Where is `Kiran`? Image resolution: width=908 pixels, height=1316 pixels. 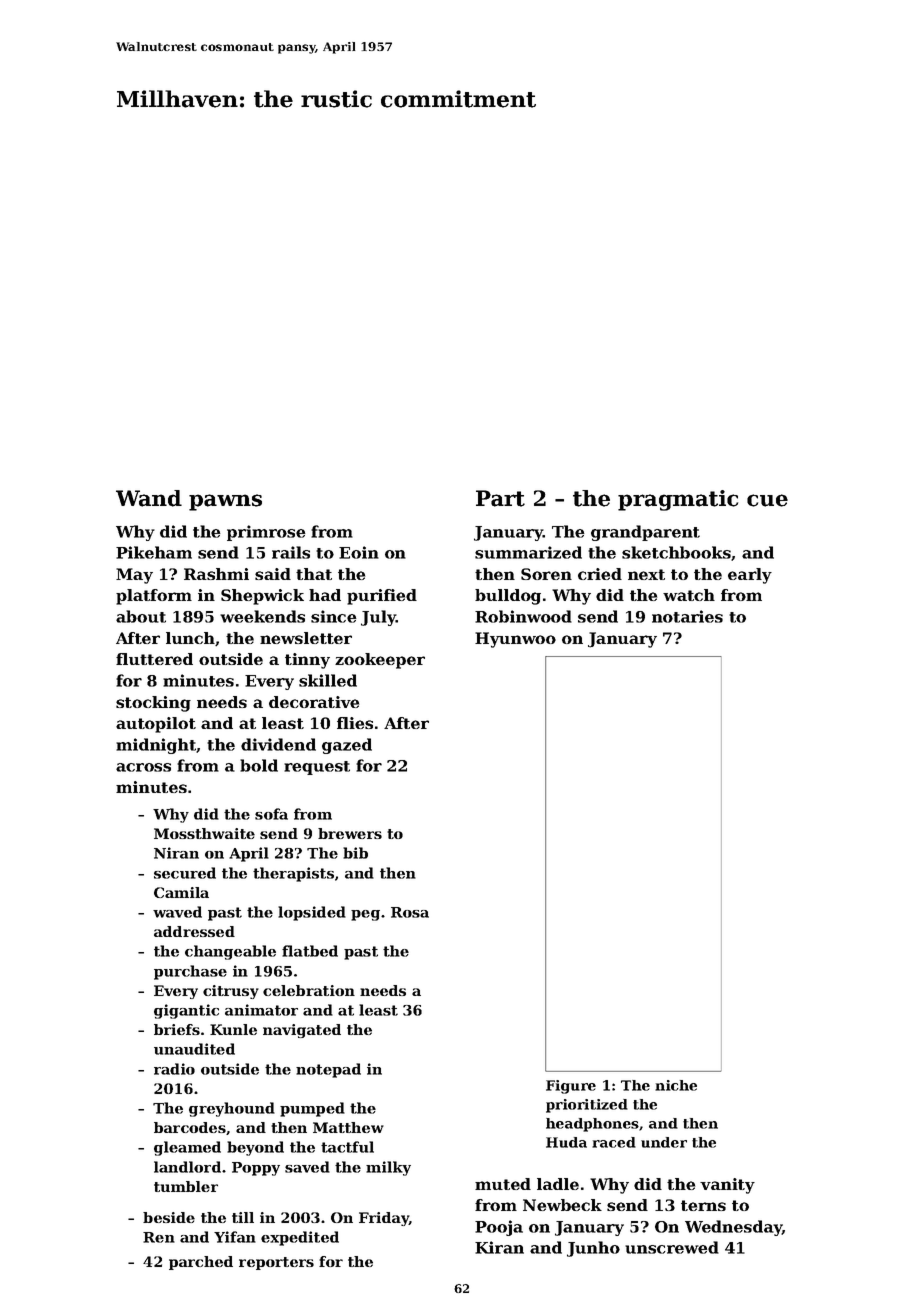
Kiran is located at coordinates (499, 1247).
